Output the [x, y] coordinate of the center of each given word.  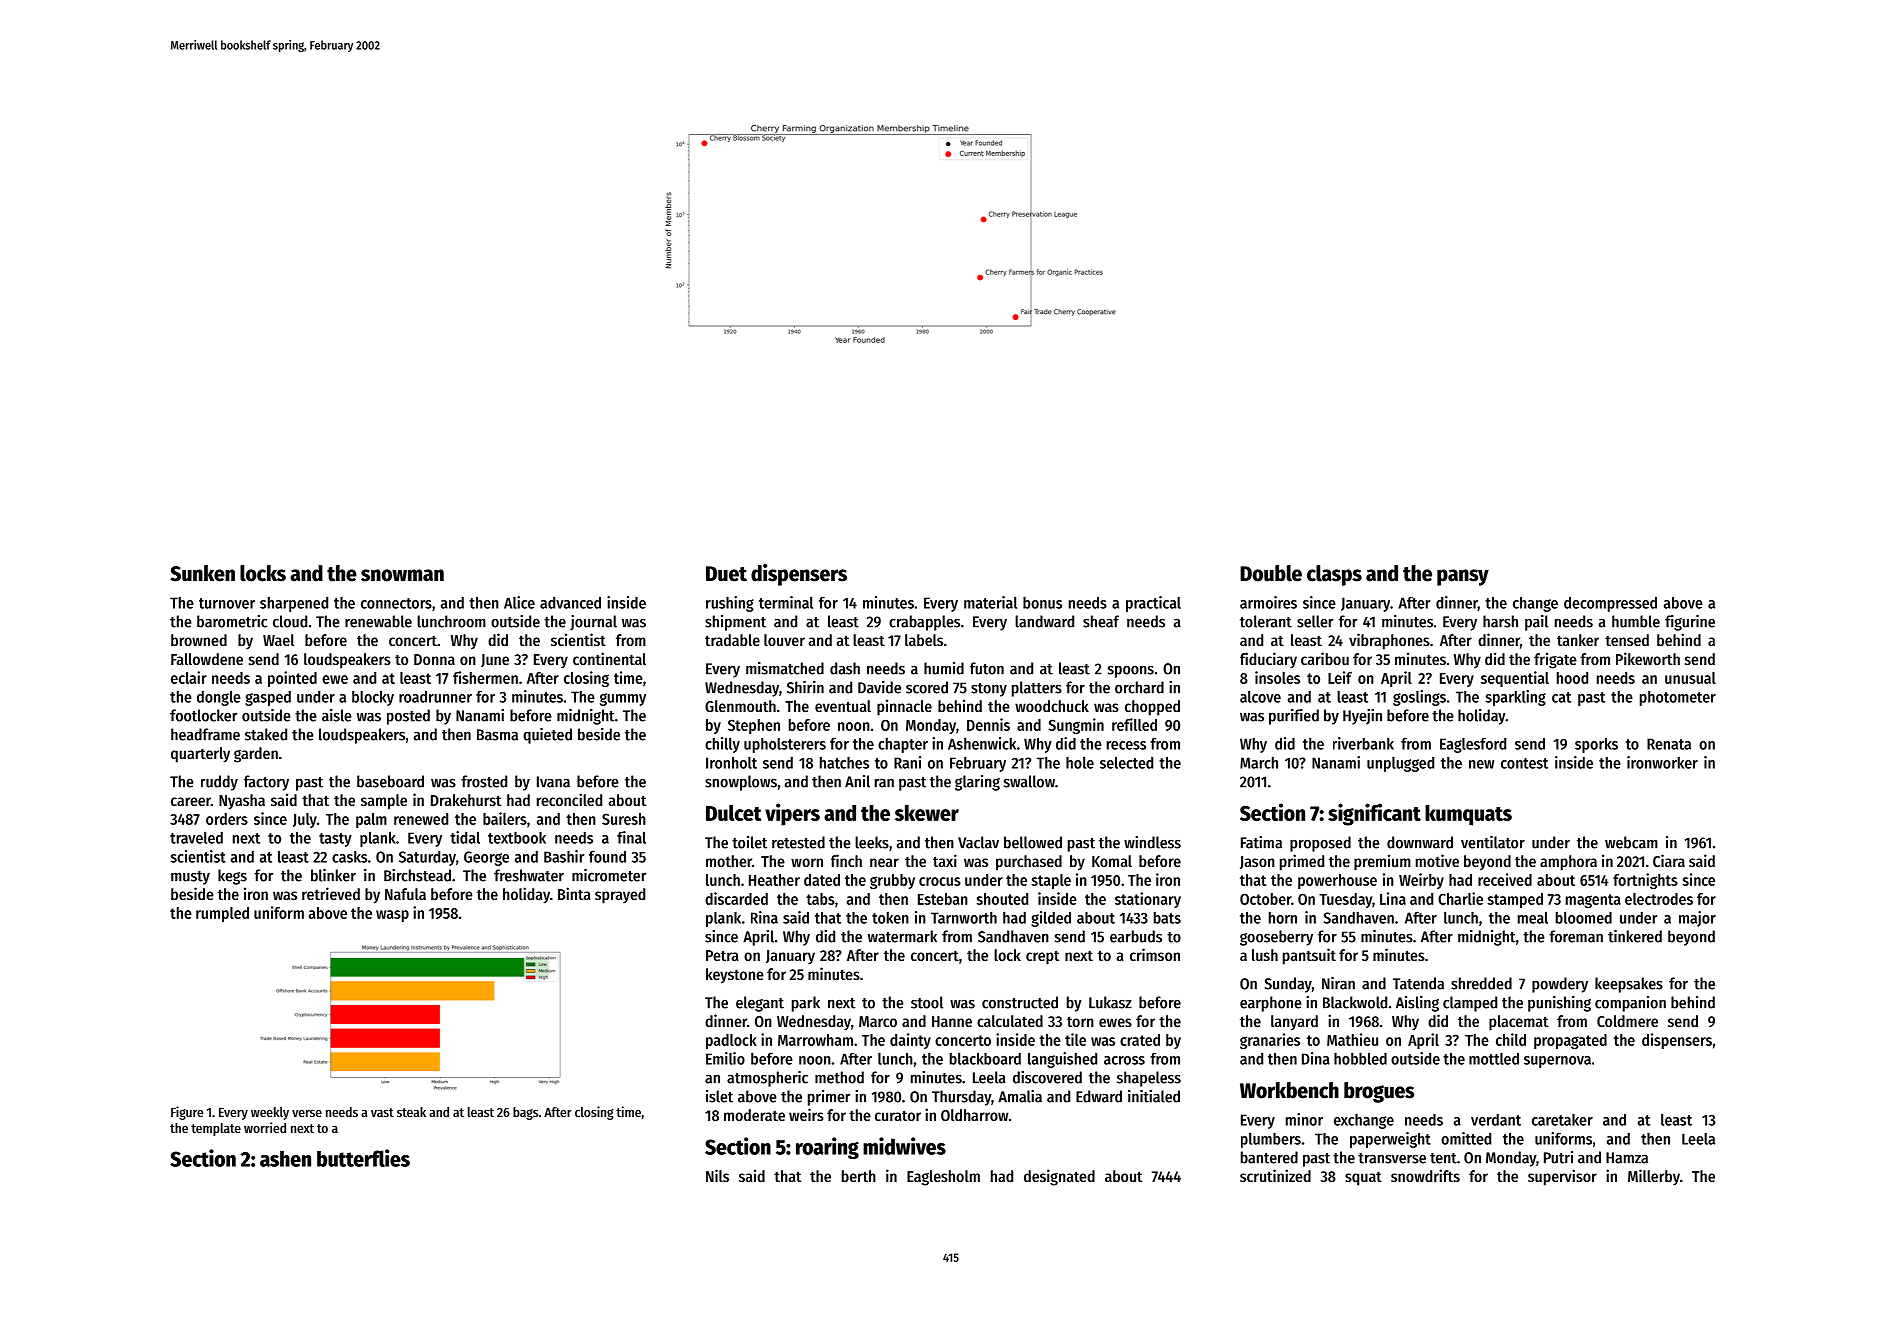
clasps [1334, 575]
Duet [726, 574]
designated [1059, 1177]
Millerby [1654, 1177]
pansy [1463, 577]
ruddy [219, 783]
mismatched [785, 668]
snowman [402, 575]
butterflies [363, 1158]
